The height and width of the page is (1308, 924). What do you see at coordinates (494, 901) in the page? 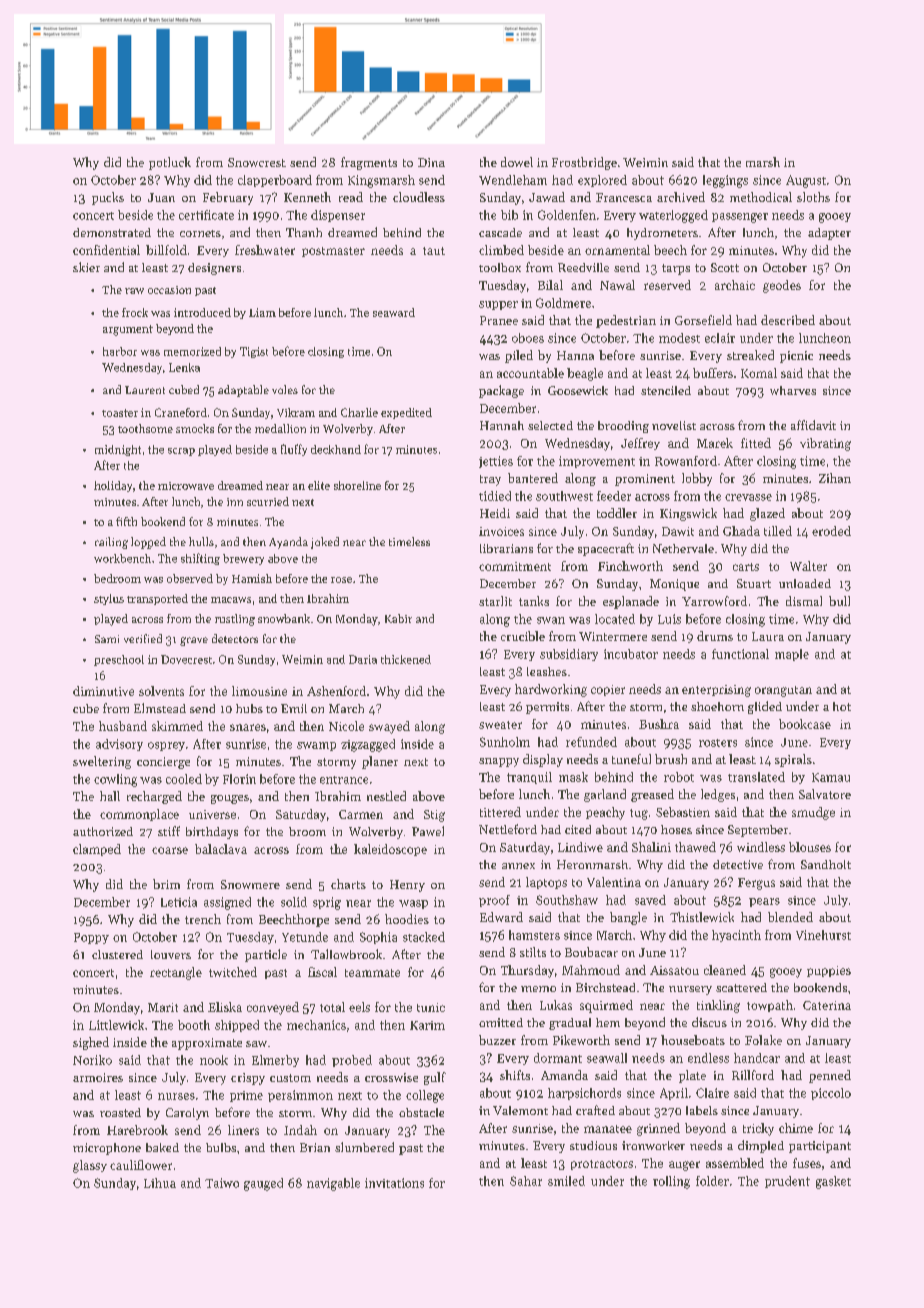
I see `proof` at bounding box center [494, 901].
